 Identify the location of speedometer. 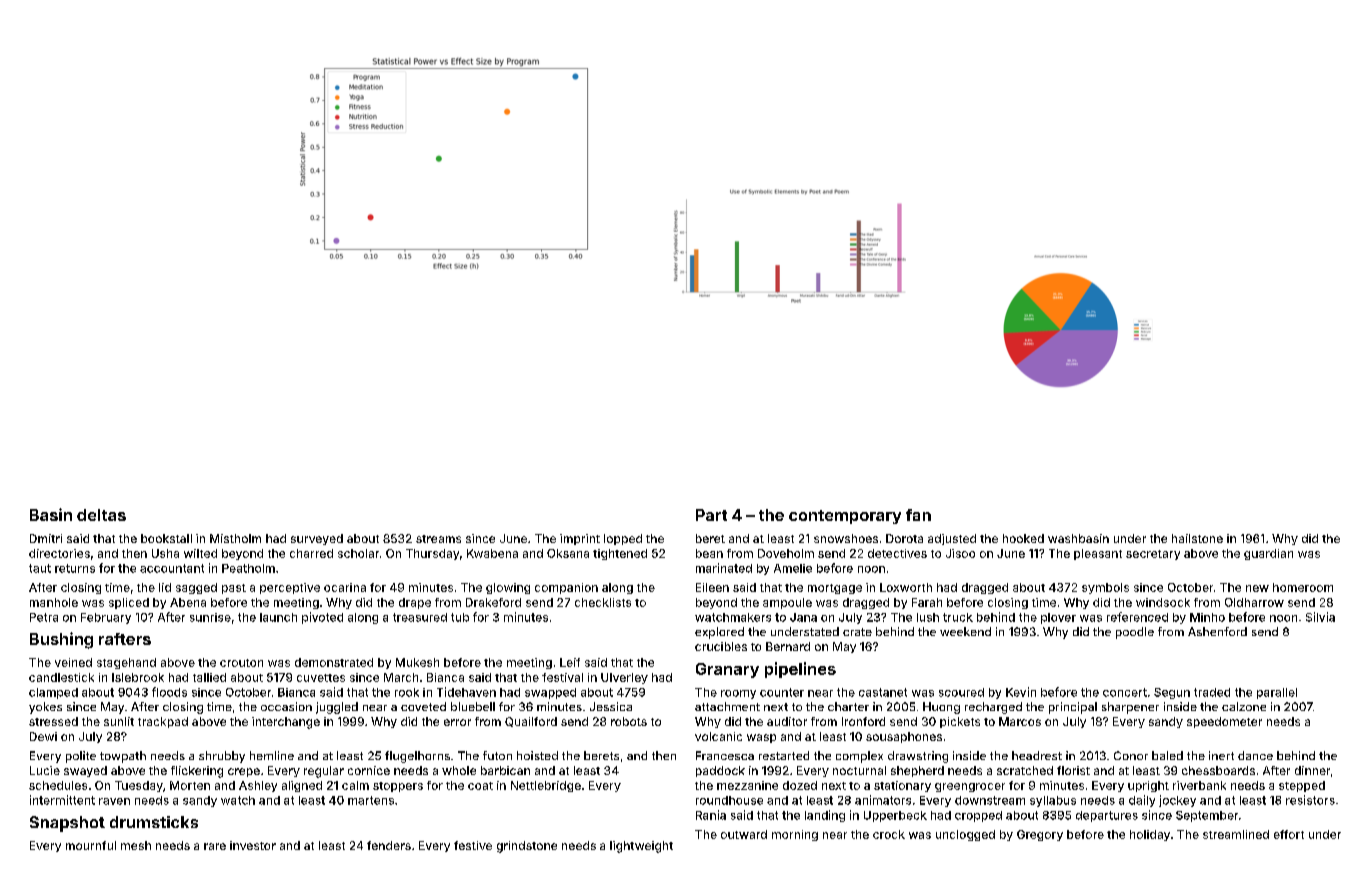
(1224, 722).
